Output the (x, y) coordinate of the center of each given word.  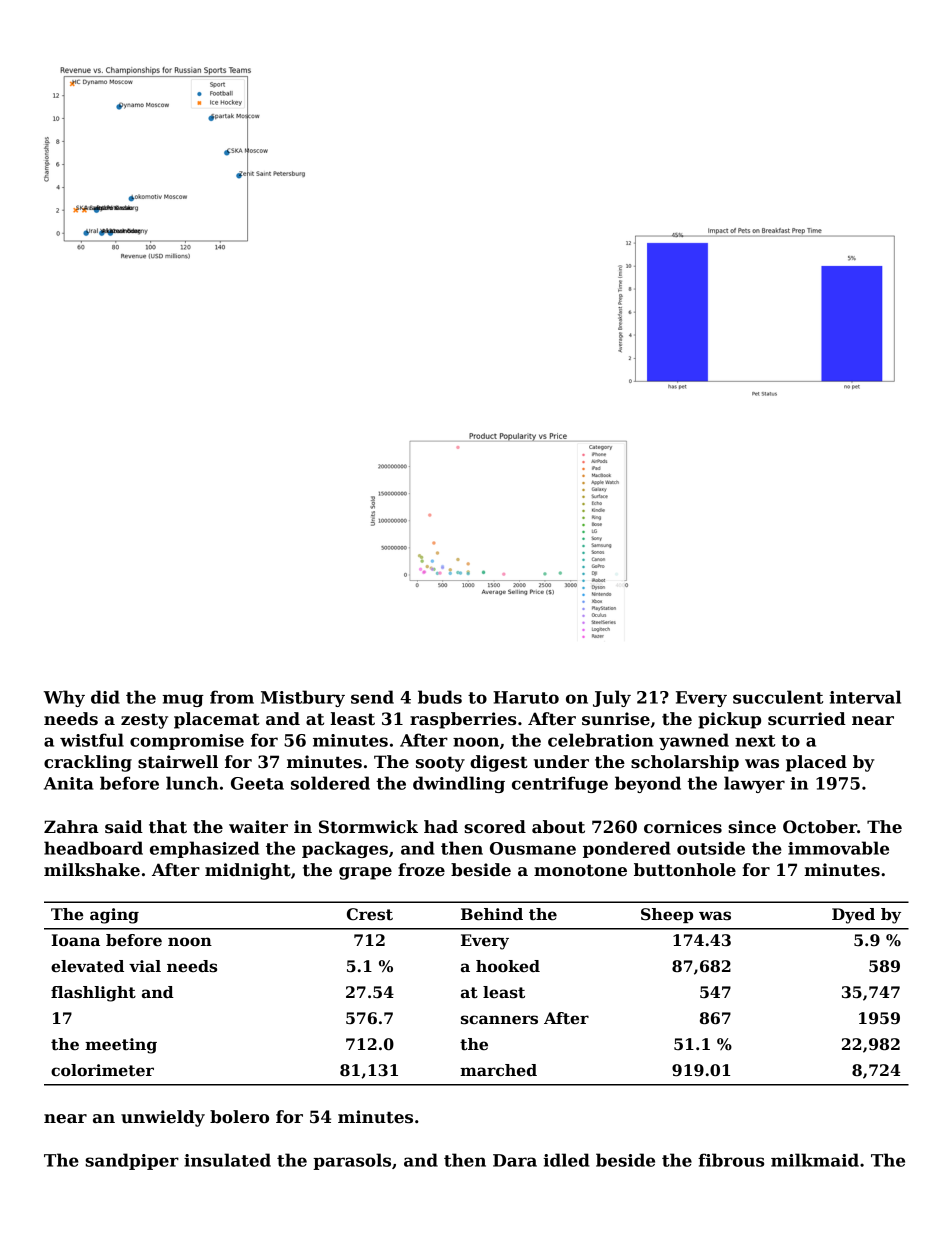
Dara (515, 1160)
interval (865, 697)
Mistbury (303, 698)
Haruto (526, 697)
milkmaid (815, 1160)
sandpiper (132, 1161)
